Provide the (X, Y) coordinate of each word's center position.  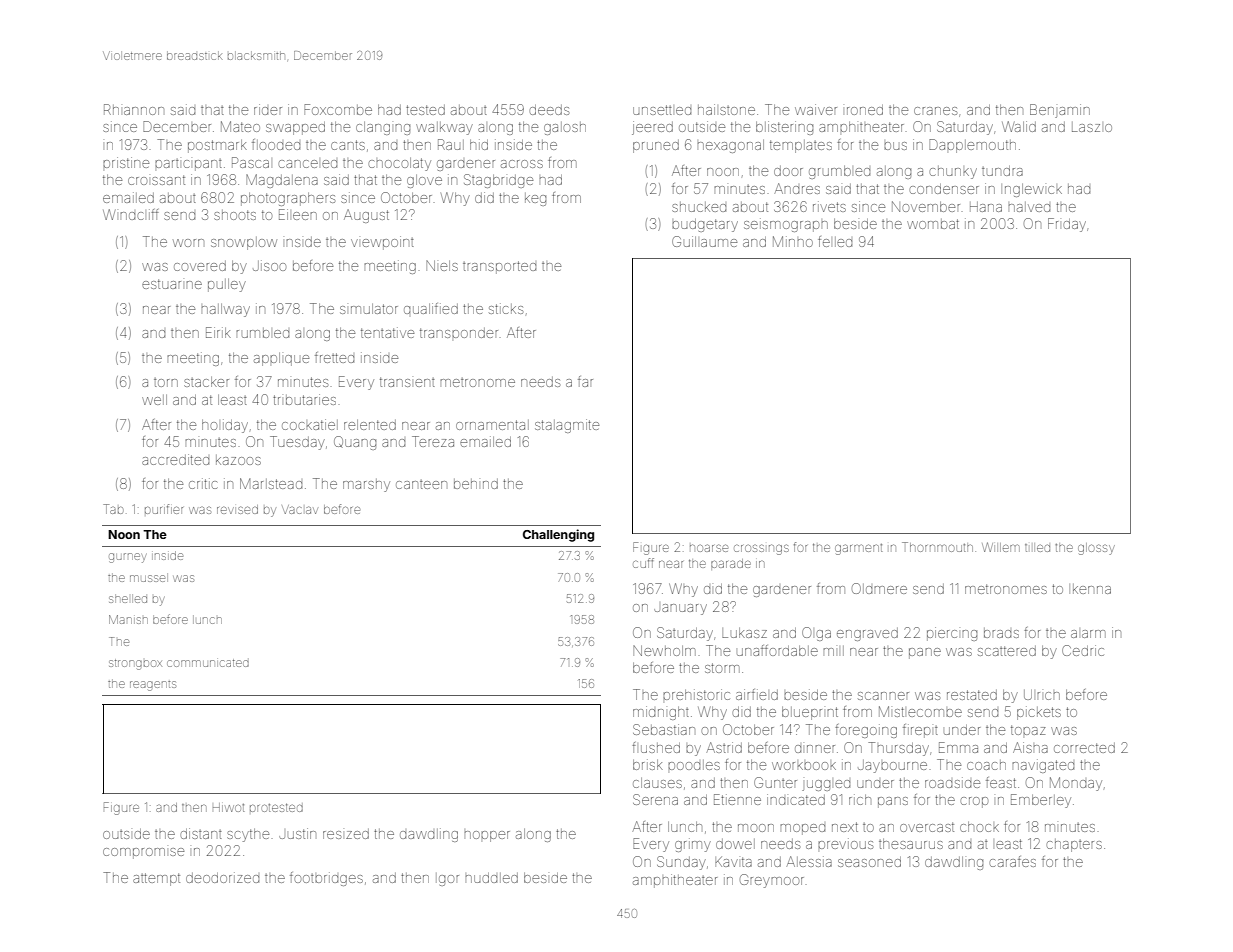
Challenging (558, 535)
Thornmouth (937, 547)
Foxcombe (338, 109)
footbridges (326, 879)
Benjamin (1060, 111)
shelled (128, 598)
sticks (506, 308)
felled (835, 241)
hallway (225, 310)
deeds (549, 110)
